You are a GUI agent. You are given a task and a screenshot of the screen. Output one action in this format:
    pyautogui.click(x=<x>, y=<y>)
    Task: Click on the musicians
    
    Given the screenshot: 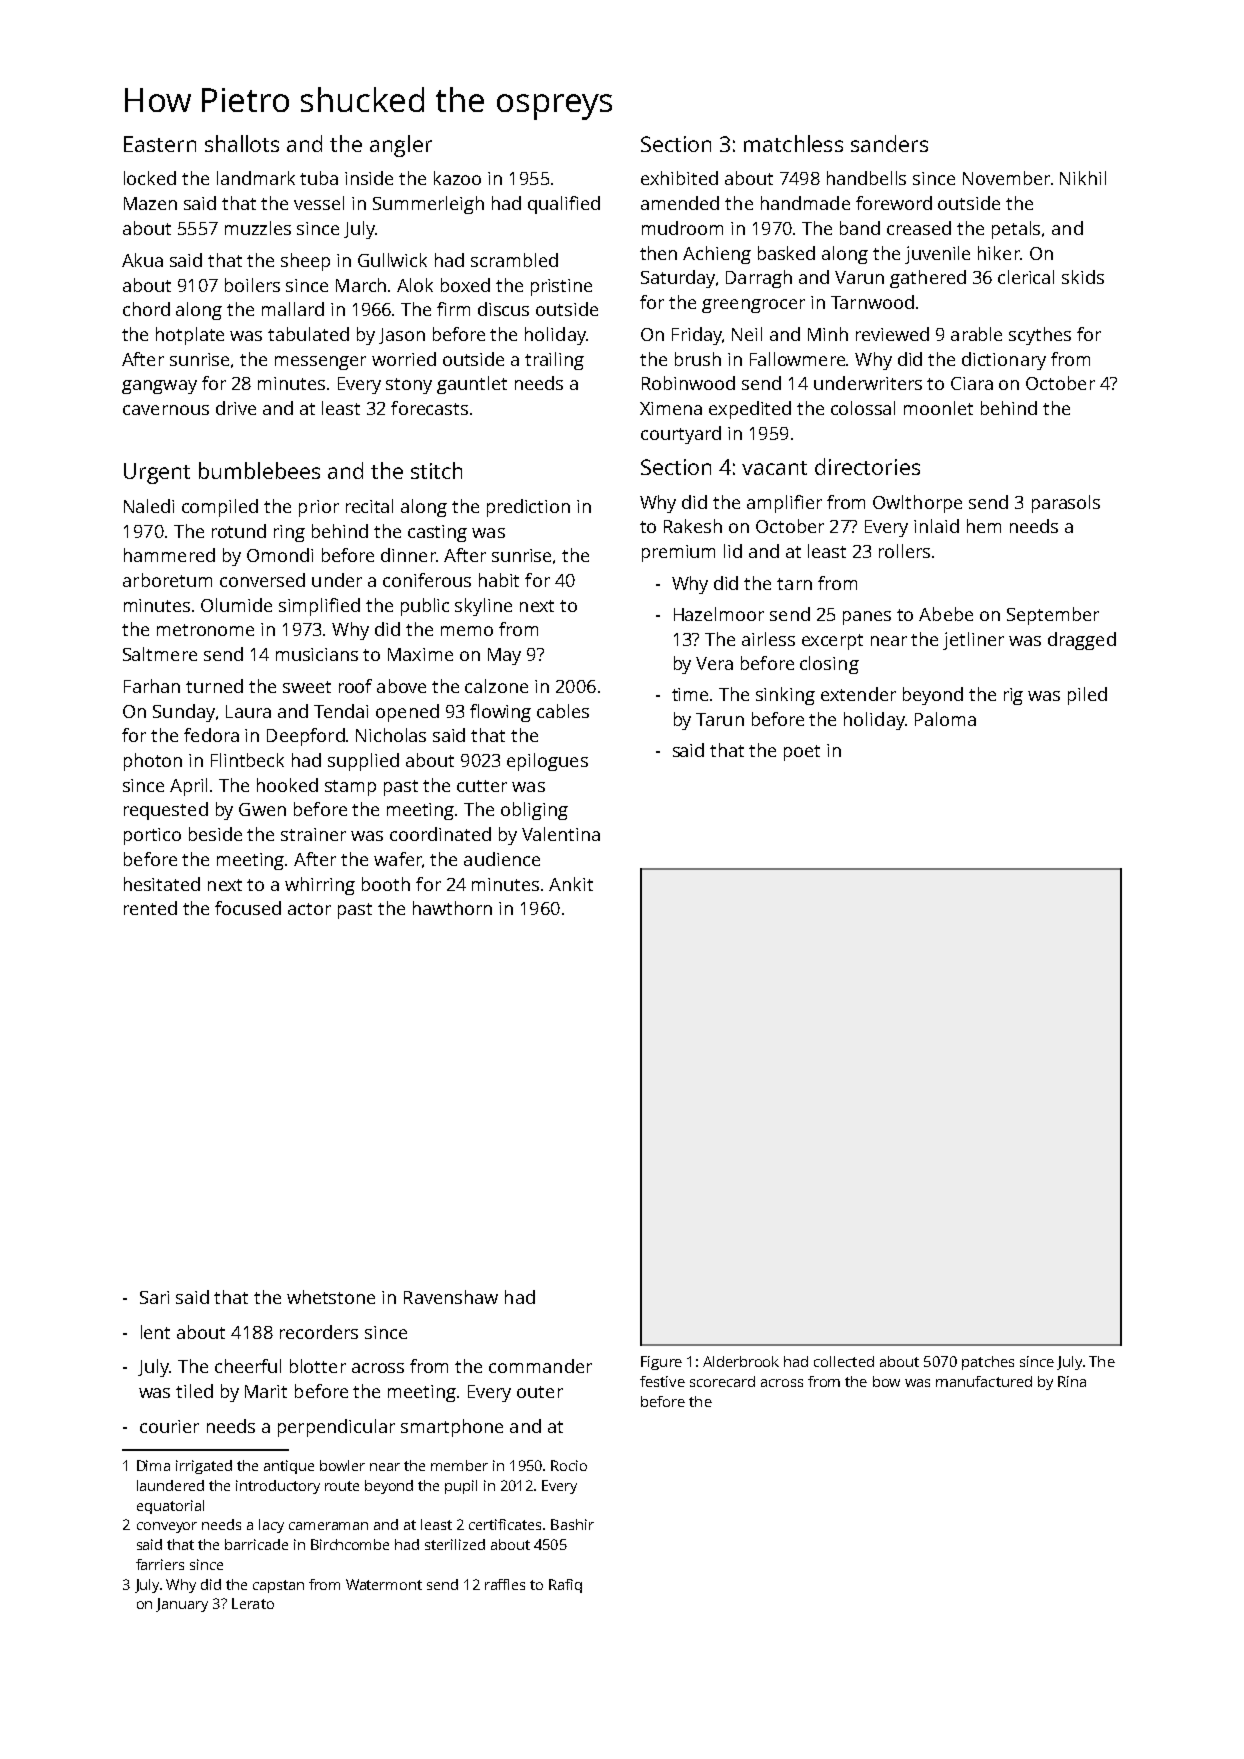 What is the action you would take?
    pyautogui.click(x=317, y=654)
